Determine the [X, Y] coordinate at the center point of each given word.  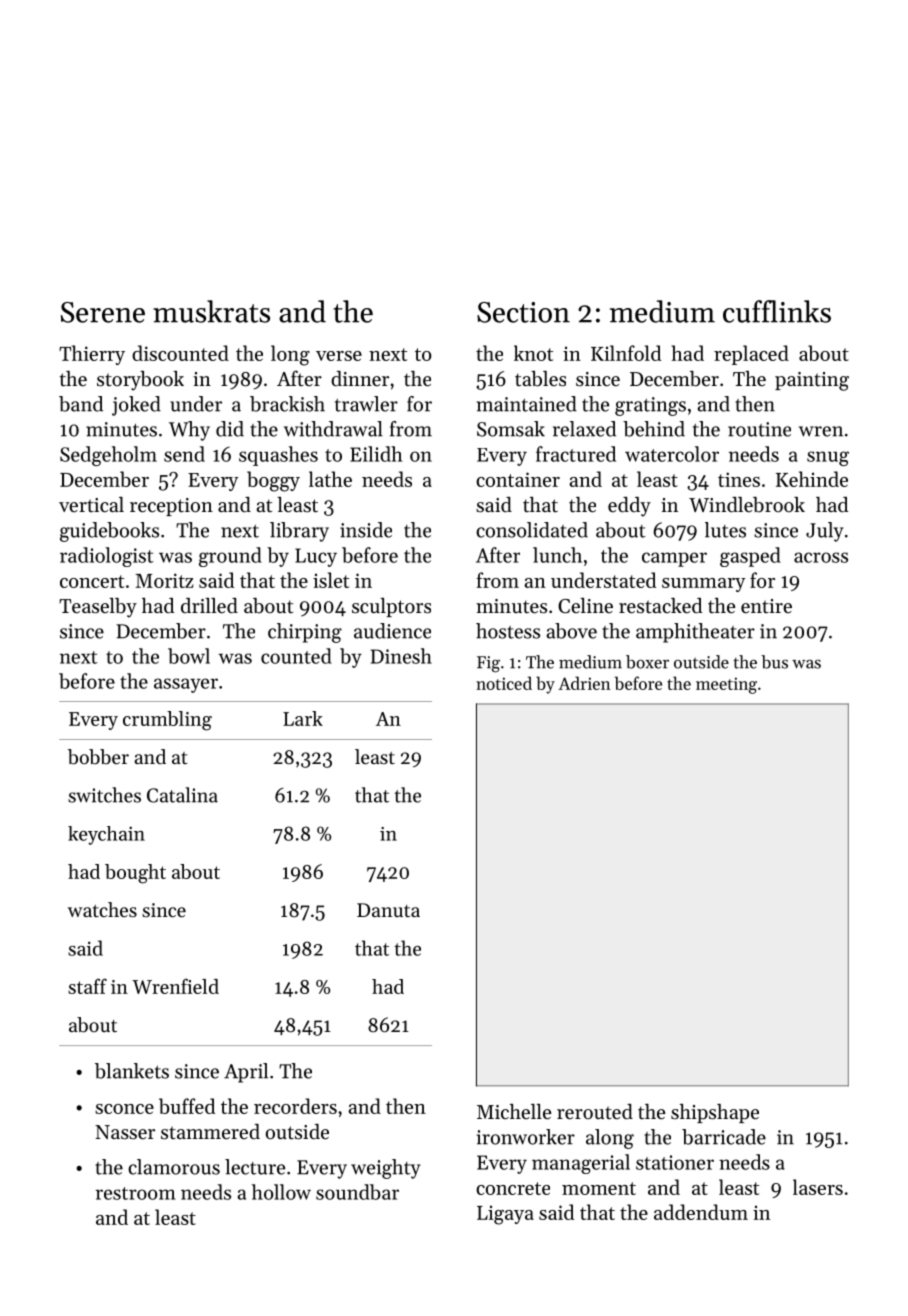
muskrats [211, 311]
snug [828, 458]
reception [171, 507]
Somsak [511, 429]
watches [102, 910]
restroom [136, 1193]
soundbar [357, 1192]
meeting [726, 685]
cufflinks [777, 311]
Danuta [388, 910]
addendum [701, 1212]
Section [523, 312]
